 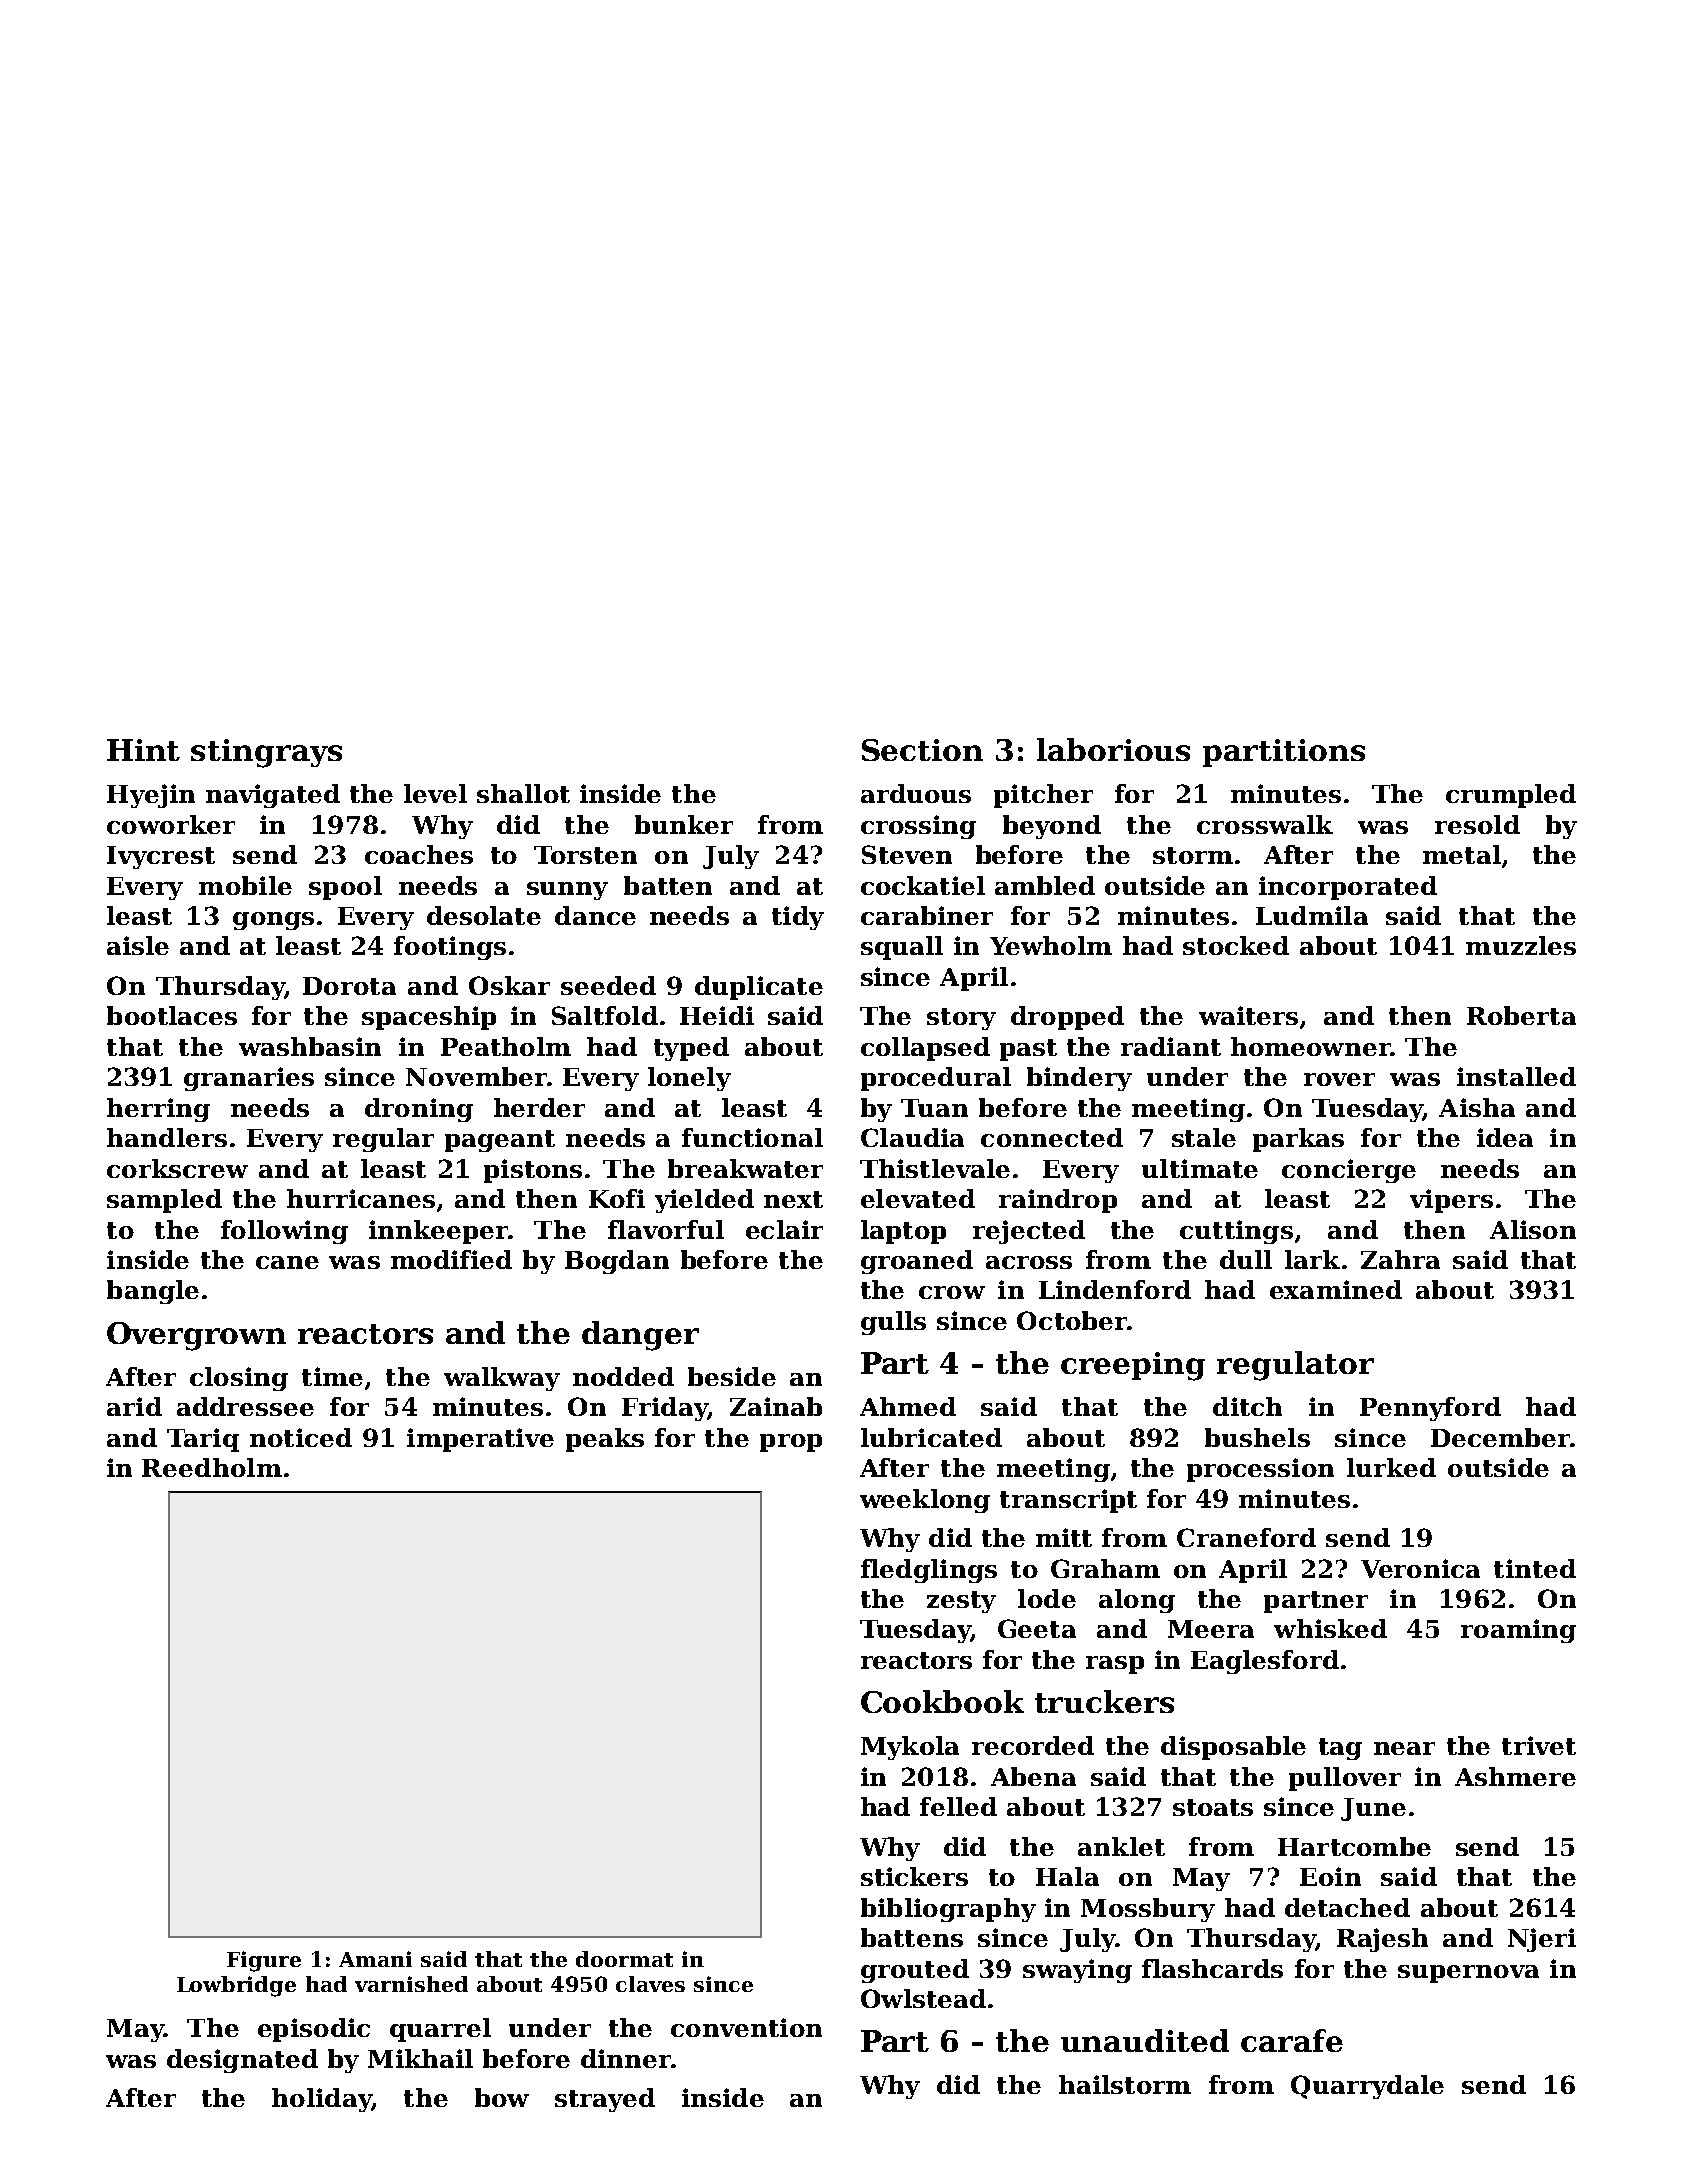 I want to click on Section, so click(x=922, y=750).
